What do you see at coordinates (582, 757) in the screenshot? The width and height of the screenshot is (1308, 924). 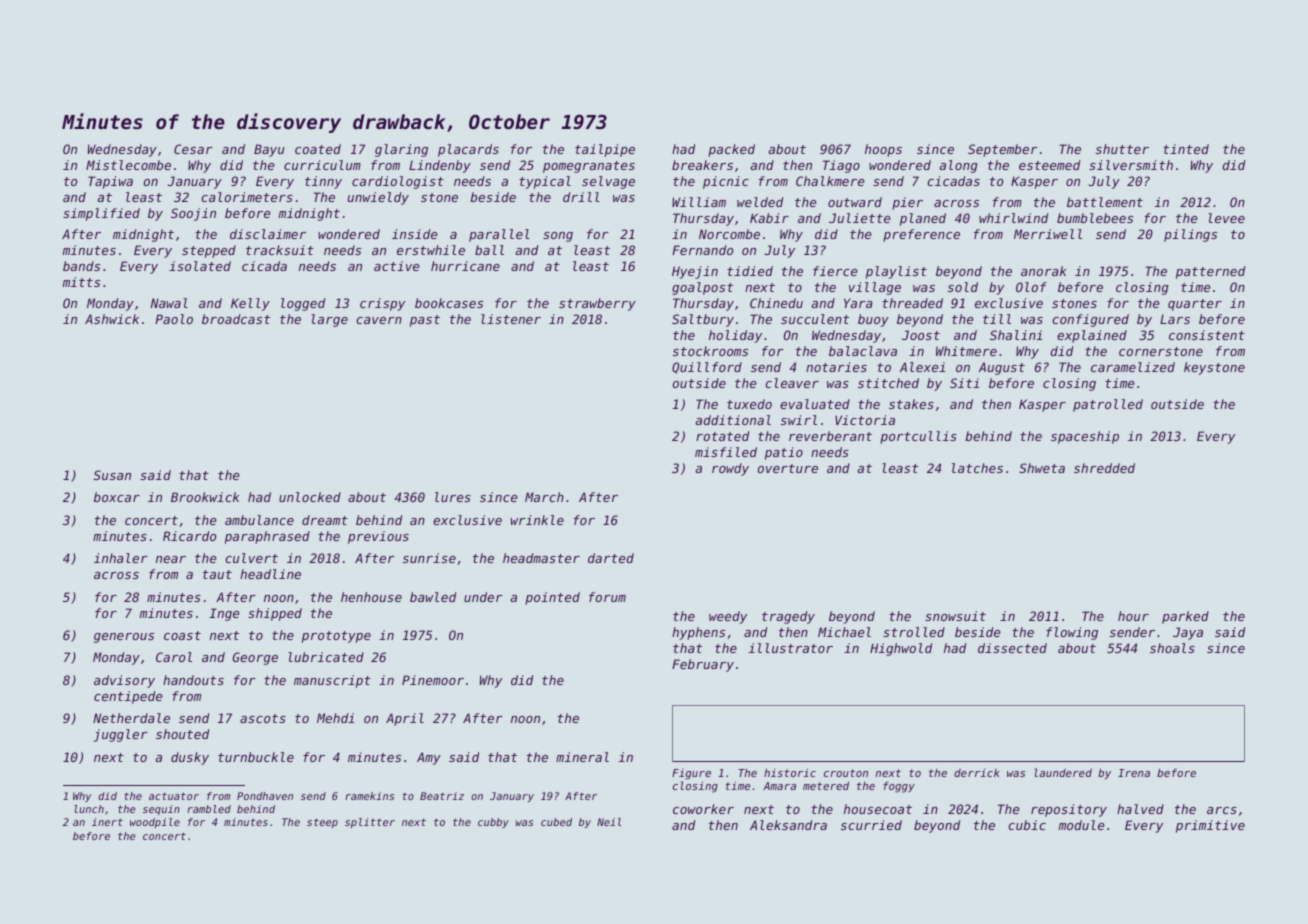 I see `mineral` at bounding box center [582, 757].
